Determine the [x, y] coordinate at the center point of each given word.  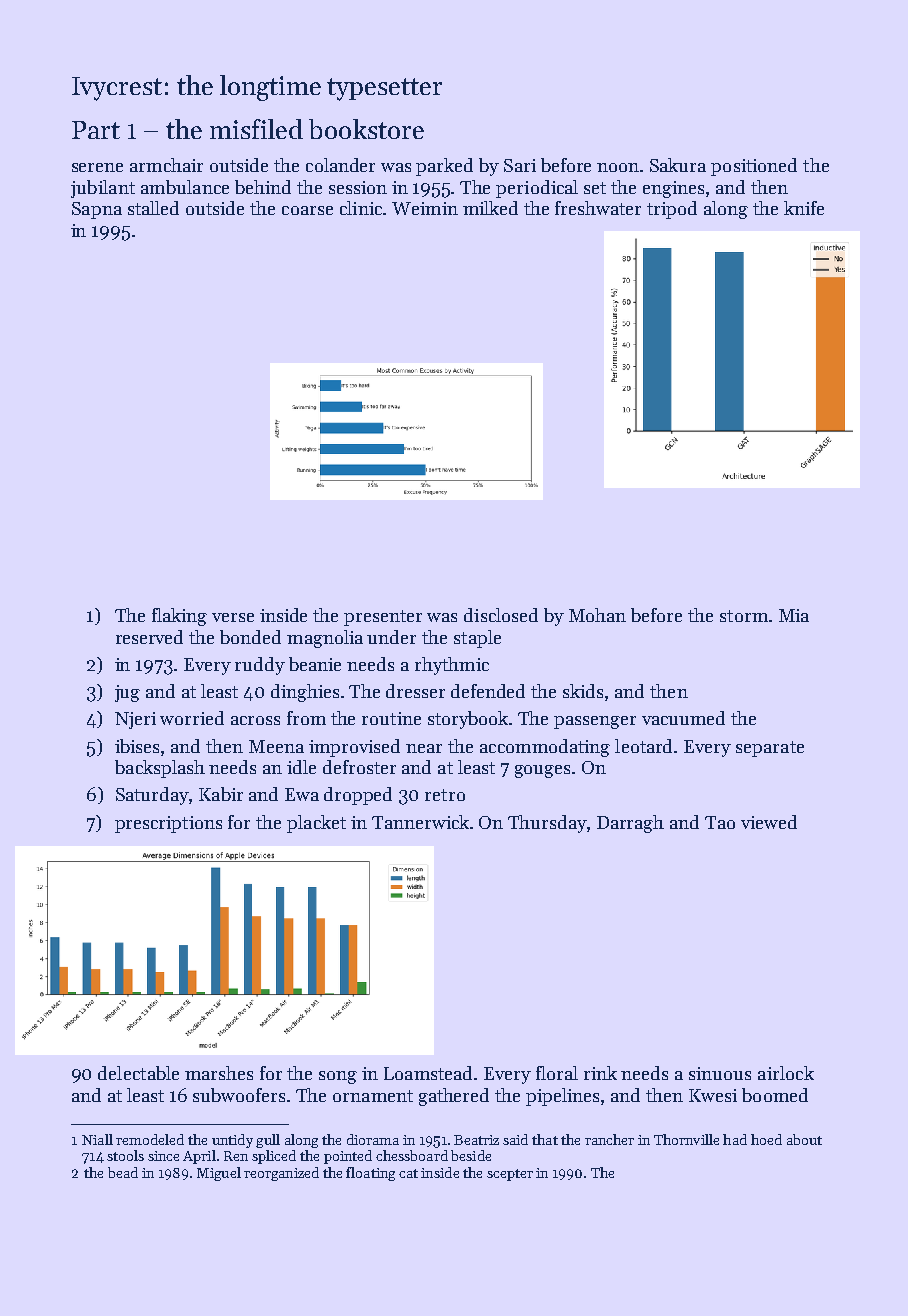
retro [445, 795]
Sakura [678, 165]
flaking [179, 617]
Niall [97, 1139]
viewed [769, 822]
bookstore [366, 129]
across [255, 720]
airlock [786, 1073]
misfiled [256, 129]
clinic [361, 208]
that [545, 1139]
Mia [794, 615]
